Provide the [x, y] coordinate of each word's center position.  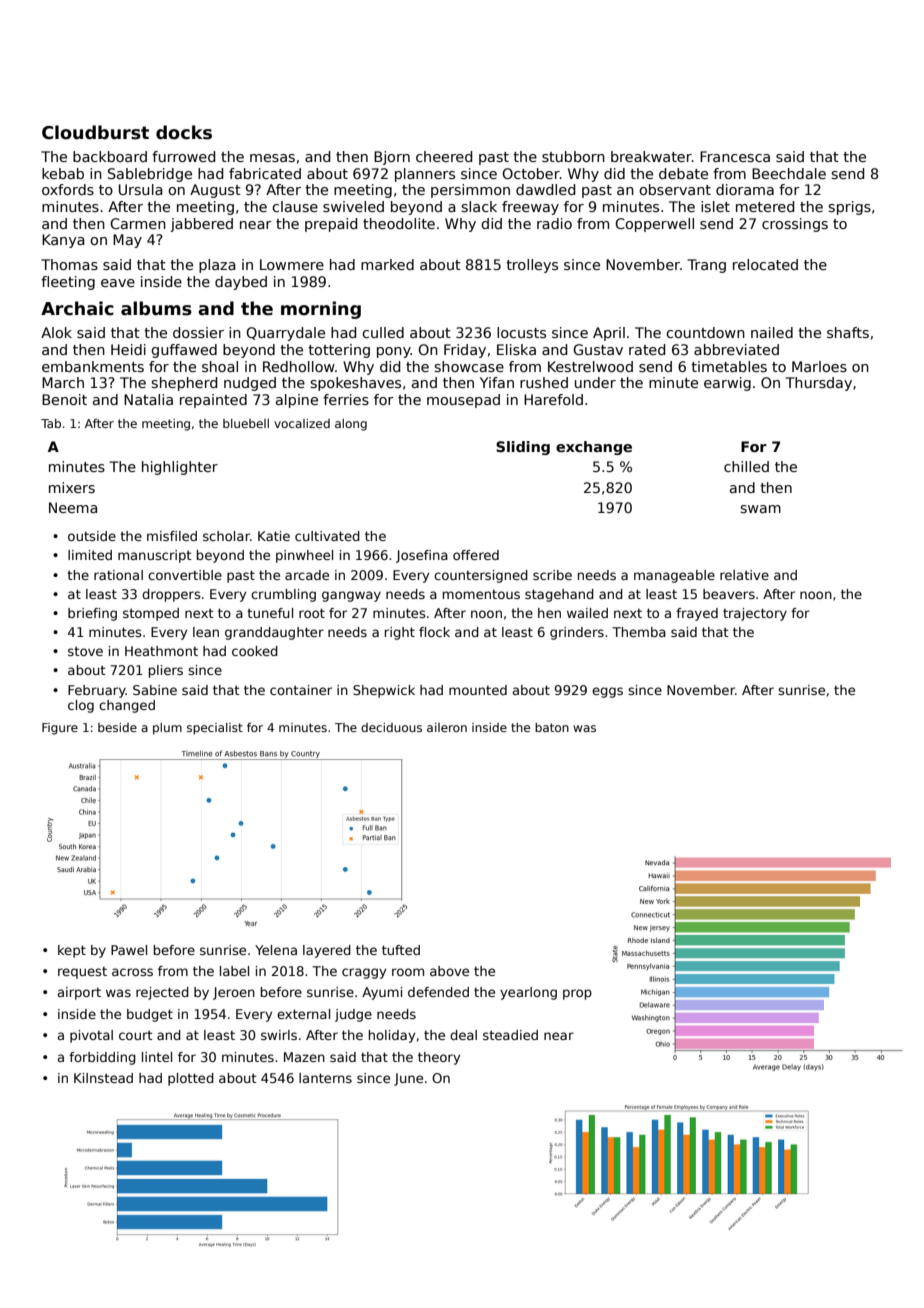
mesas [272, 158]
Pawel [129, 950]
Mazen [304, 1057]
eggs [607, 692]
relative [744, 575]
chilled [746, 466]
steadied [510, 1035]
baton [552, 727]
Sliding [523, 448]
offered [476, 555]
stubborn [573, 156]
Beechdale [789, 173]
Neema [73, 507]
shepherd [184, 384]
